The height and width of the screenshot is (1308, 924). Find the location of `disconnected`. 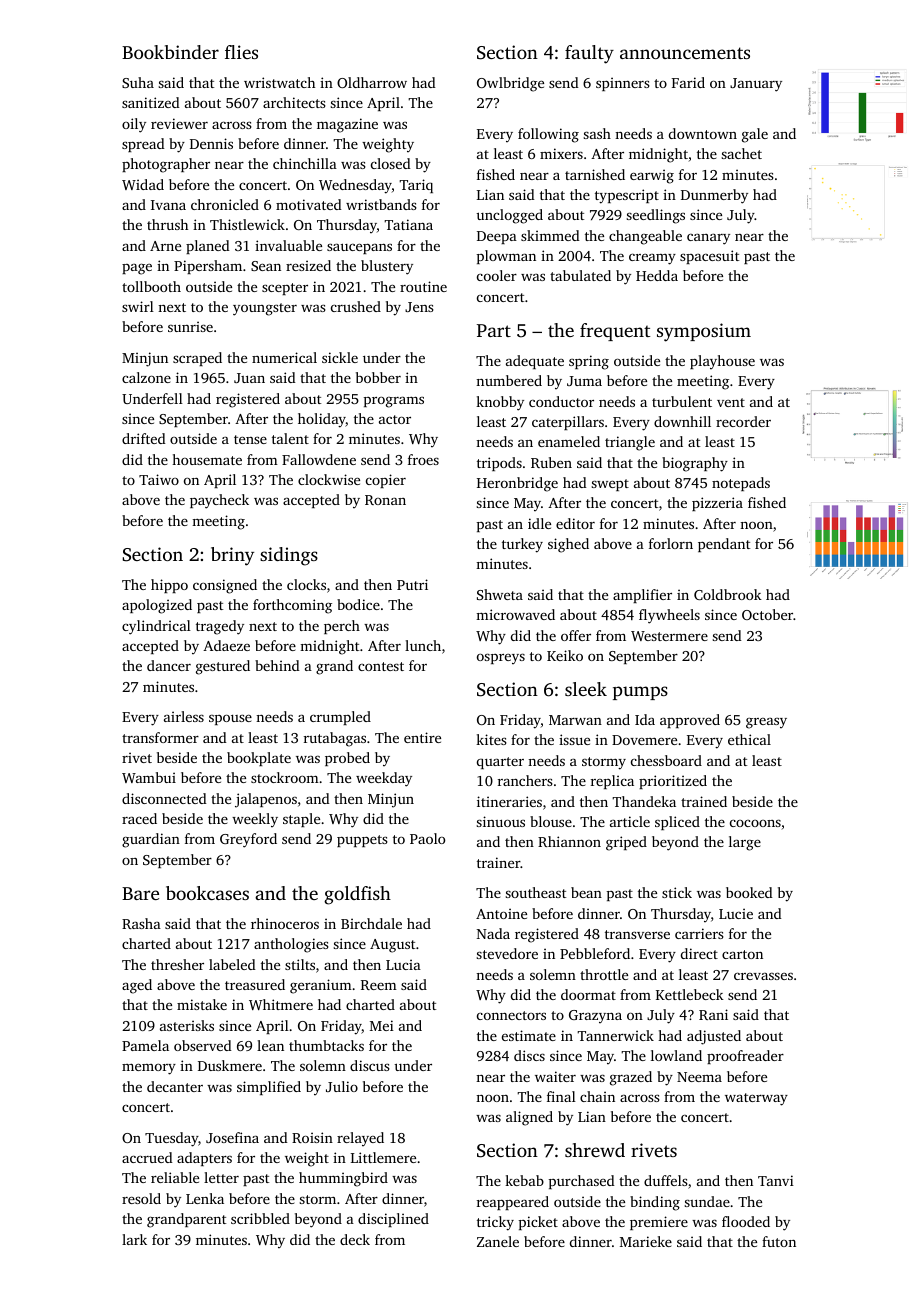

disconnected is located at coordinates (164, 798).
